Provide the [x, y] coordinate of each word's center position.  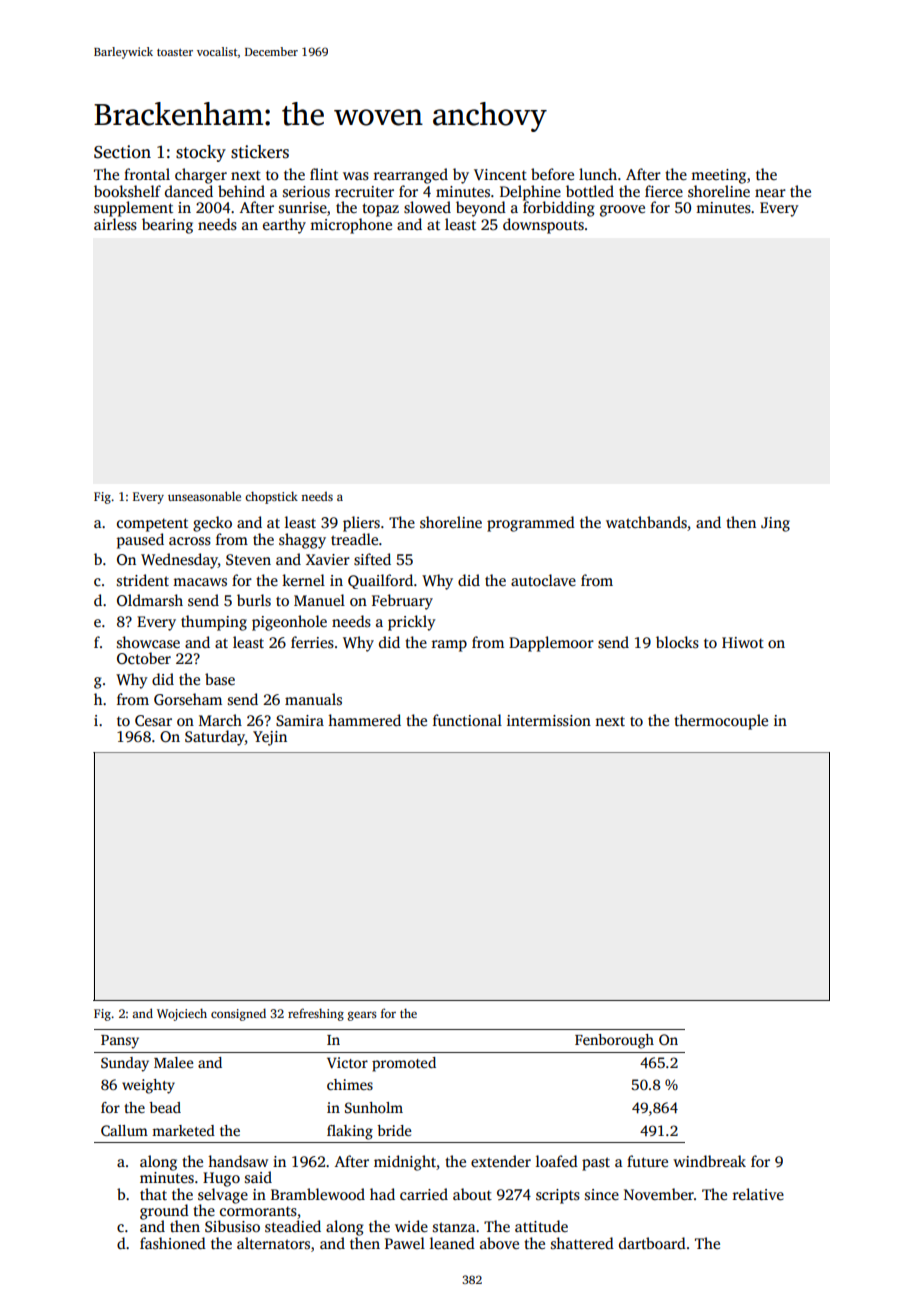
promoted [404, 1064]
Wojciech [182, 1014]
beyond [481, 209]
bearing [167, 226]
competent [152, 525]
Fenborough [614, 1041]
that [153, 1194]
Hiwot [743, 642]
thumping [214, 623]
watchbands [646, 522]
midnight [405, 1163]
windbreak [709, 1161]
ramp [449, 646]
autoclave [543, 580]
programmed [531, 524]
